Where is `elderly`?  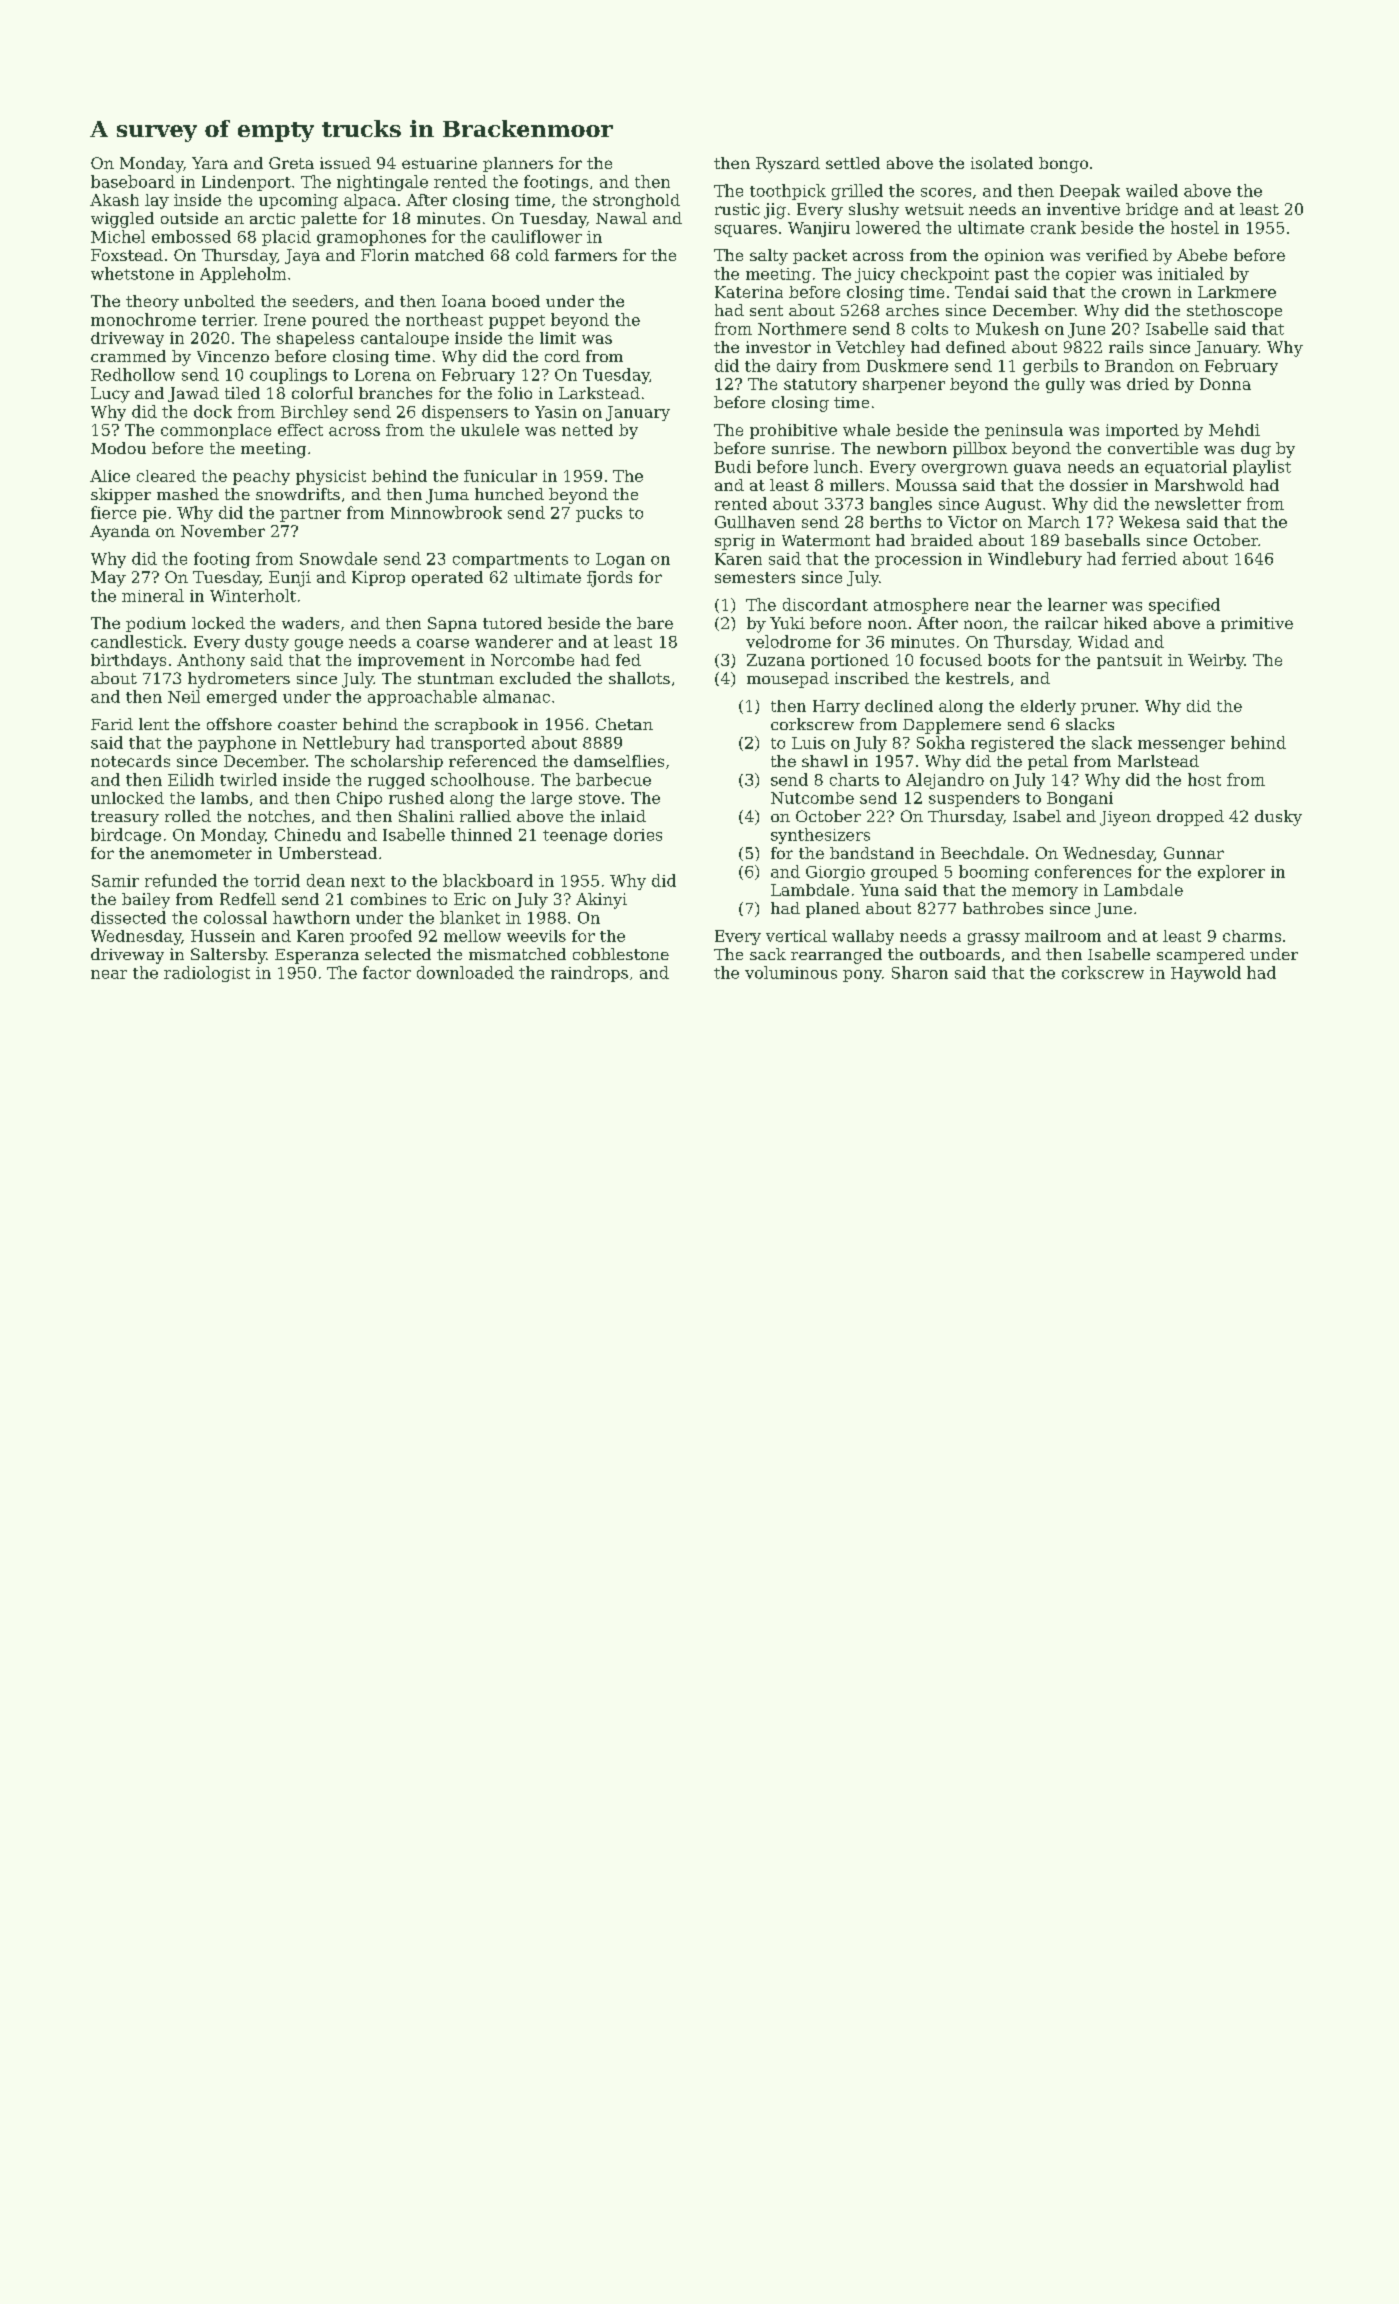
elderly is located at coordinates (1048, 707).
